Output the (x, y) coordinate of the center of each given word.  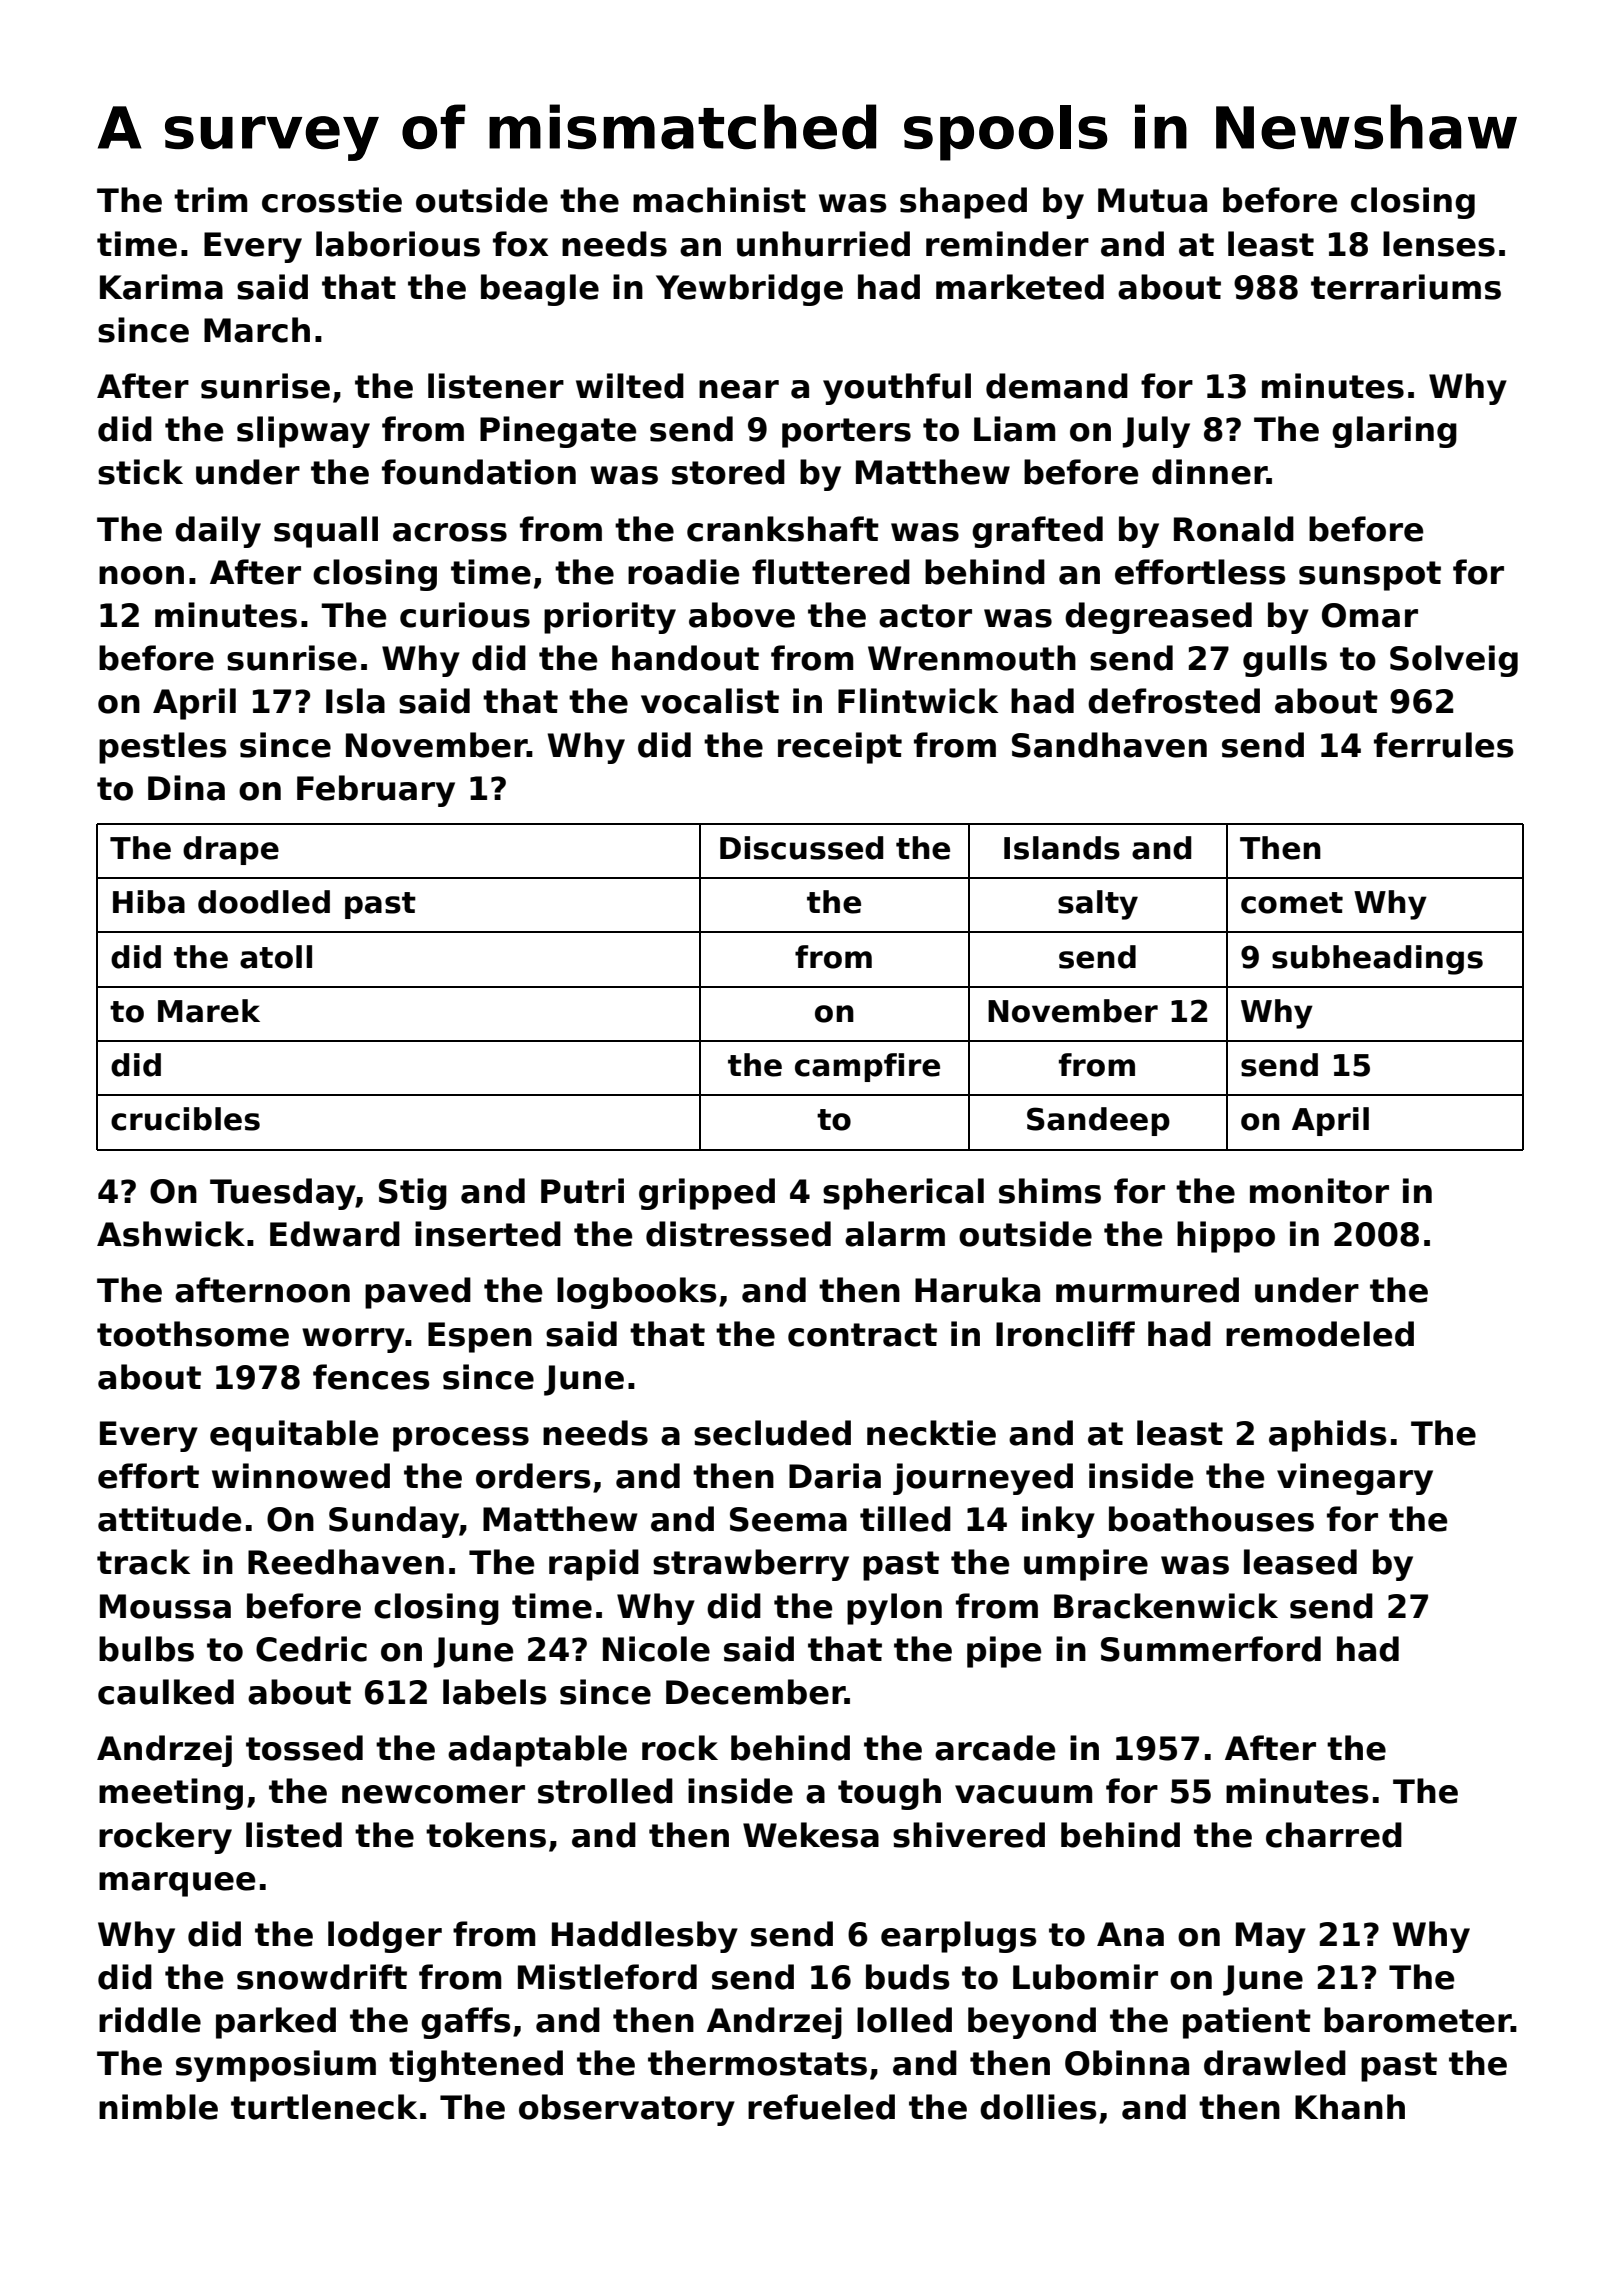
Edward (335, 1234)
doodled (264, 902)
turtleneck (324, 2107)
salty (1098, 905)
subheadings (1377, 960)
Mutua (1152, 200)
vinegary (1355, 1479)
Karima (161, 287)
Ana (1130, 1934)
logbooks (637, 1293)
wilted (630, 386)
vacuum (1023, 1794)
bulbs (146, 1649)
